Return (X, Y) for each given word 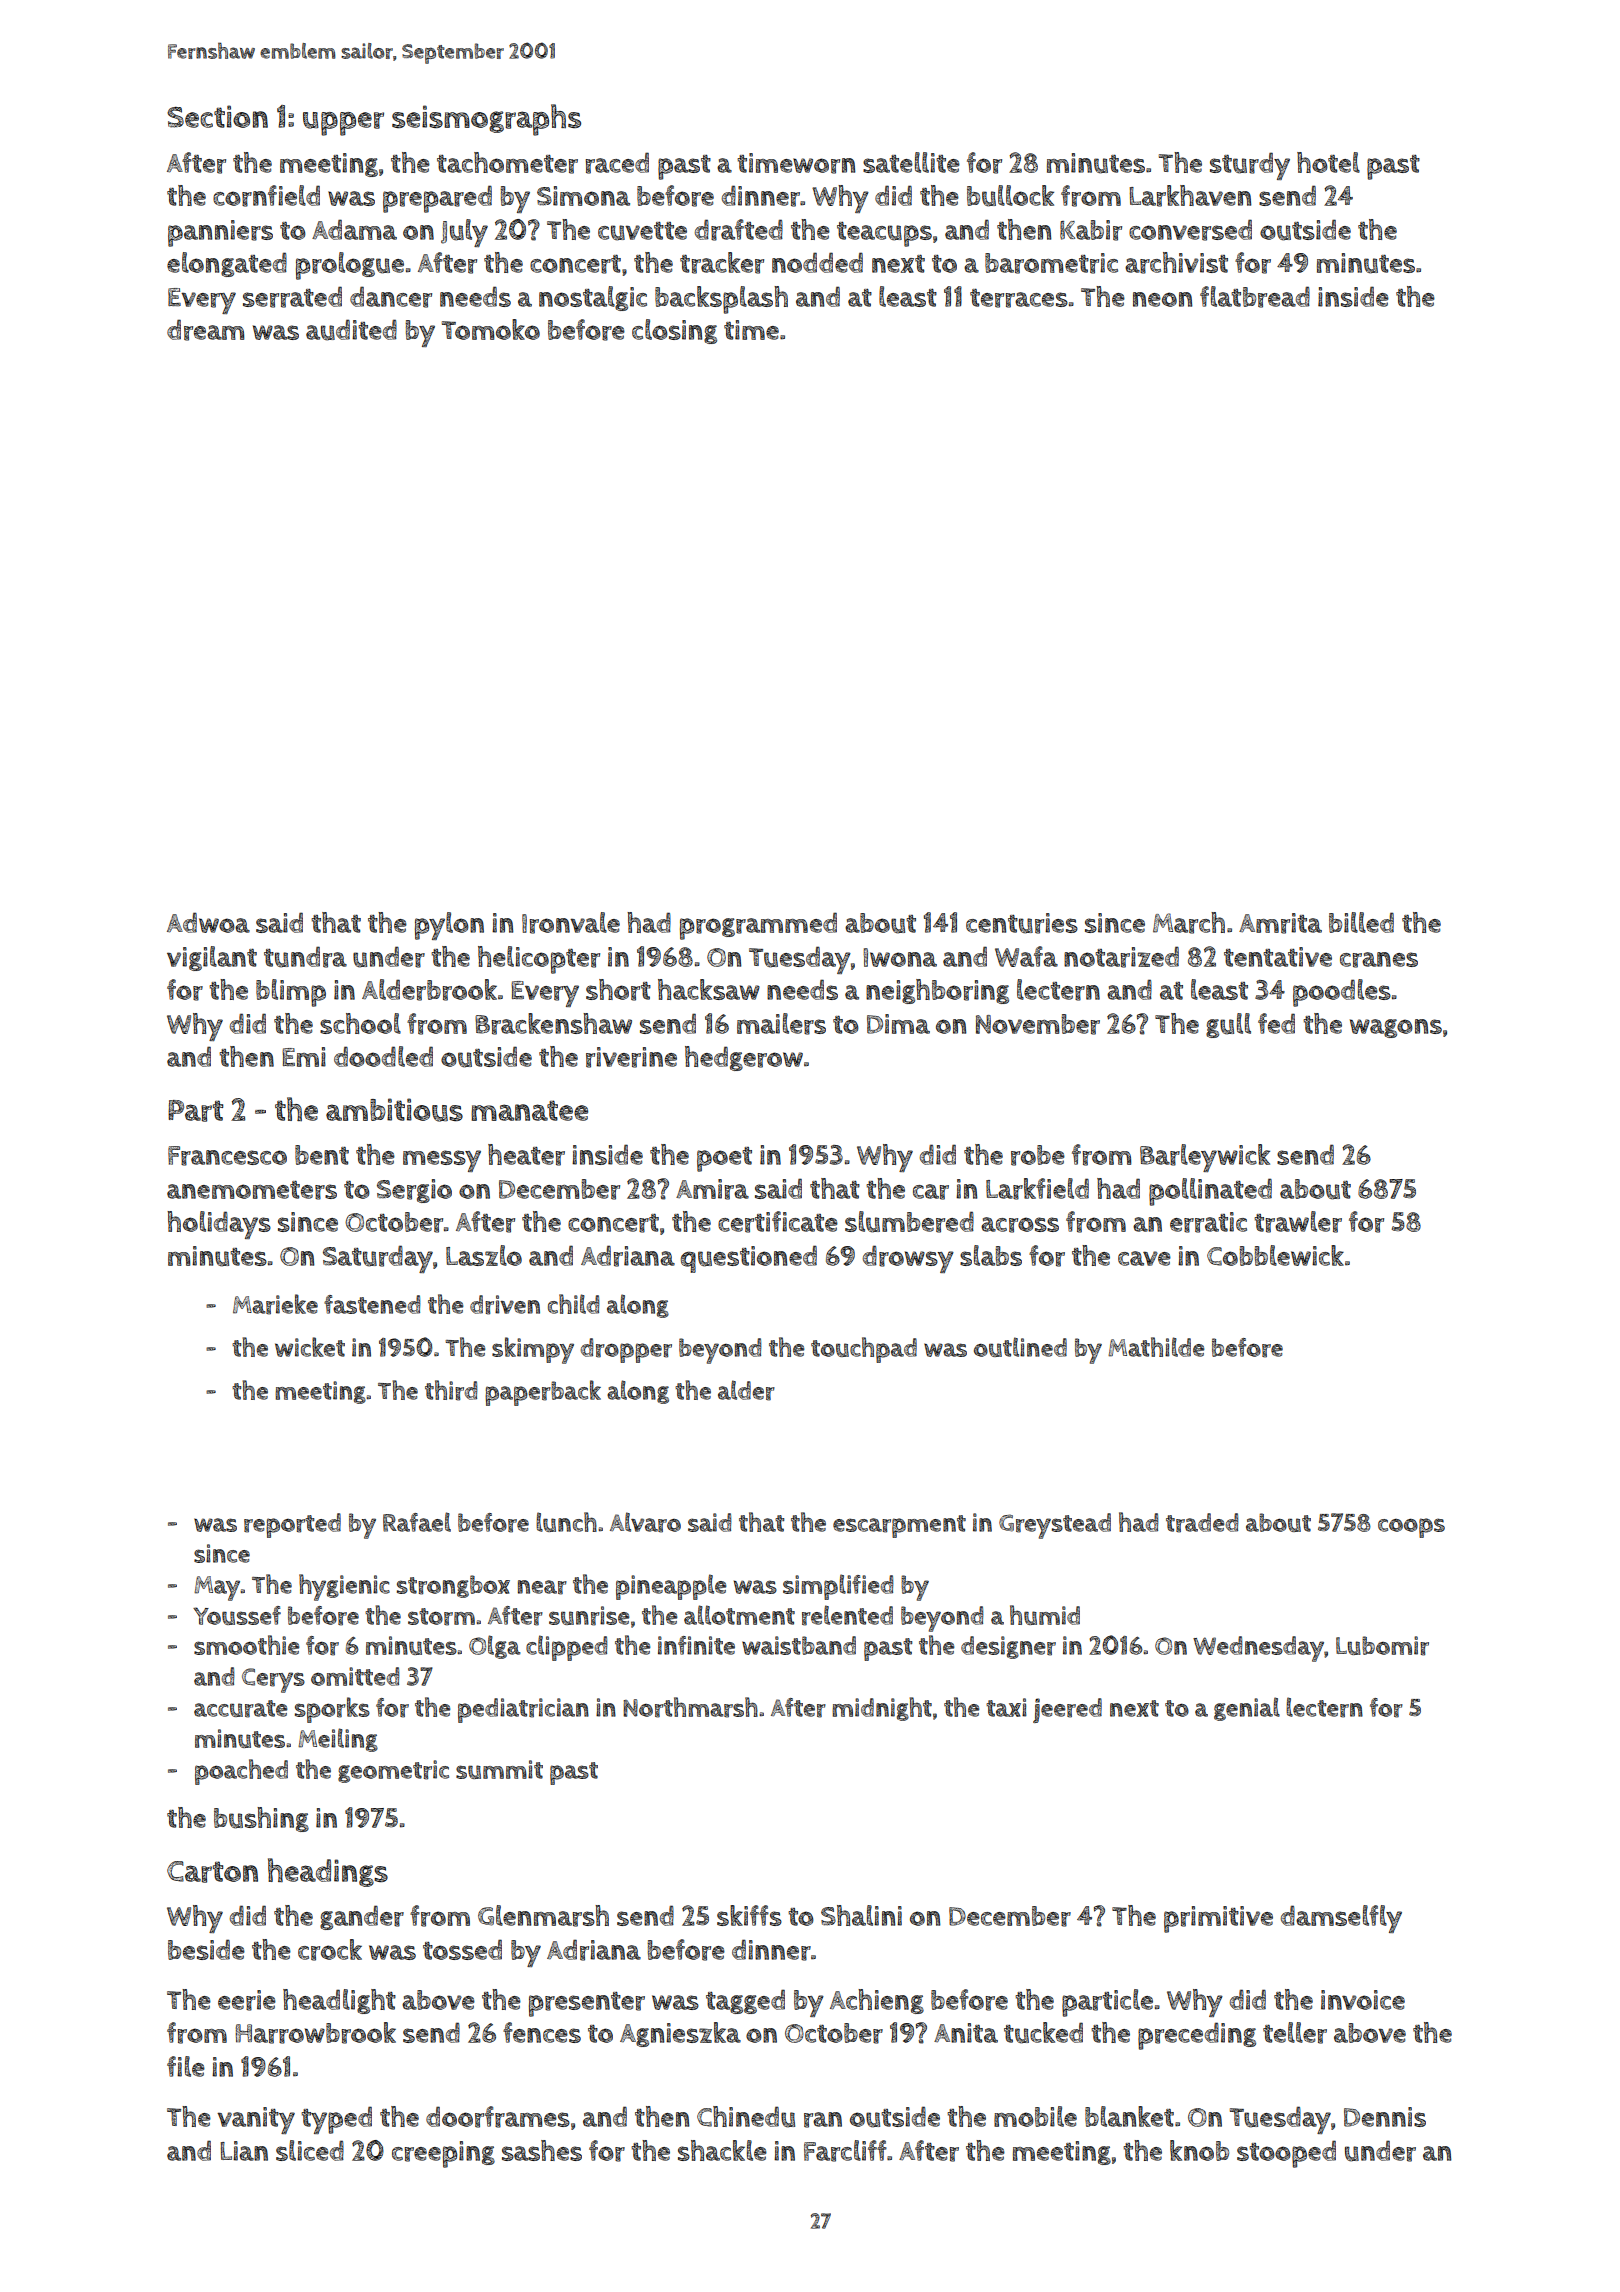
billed (1361, 922)
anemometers (252, 1190)
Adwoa (208, 922)
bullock (1010, 196)
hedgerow (744, 1058)
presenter (587, 2004)
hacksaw (709, 989)
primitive (1218, 1919)
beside (206, 1949)
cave (1144, 1258)
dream (205, 330)
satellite (911, 162)
